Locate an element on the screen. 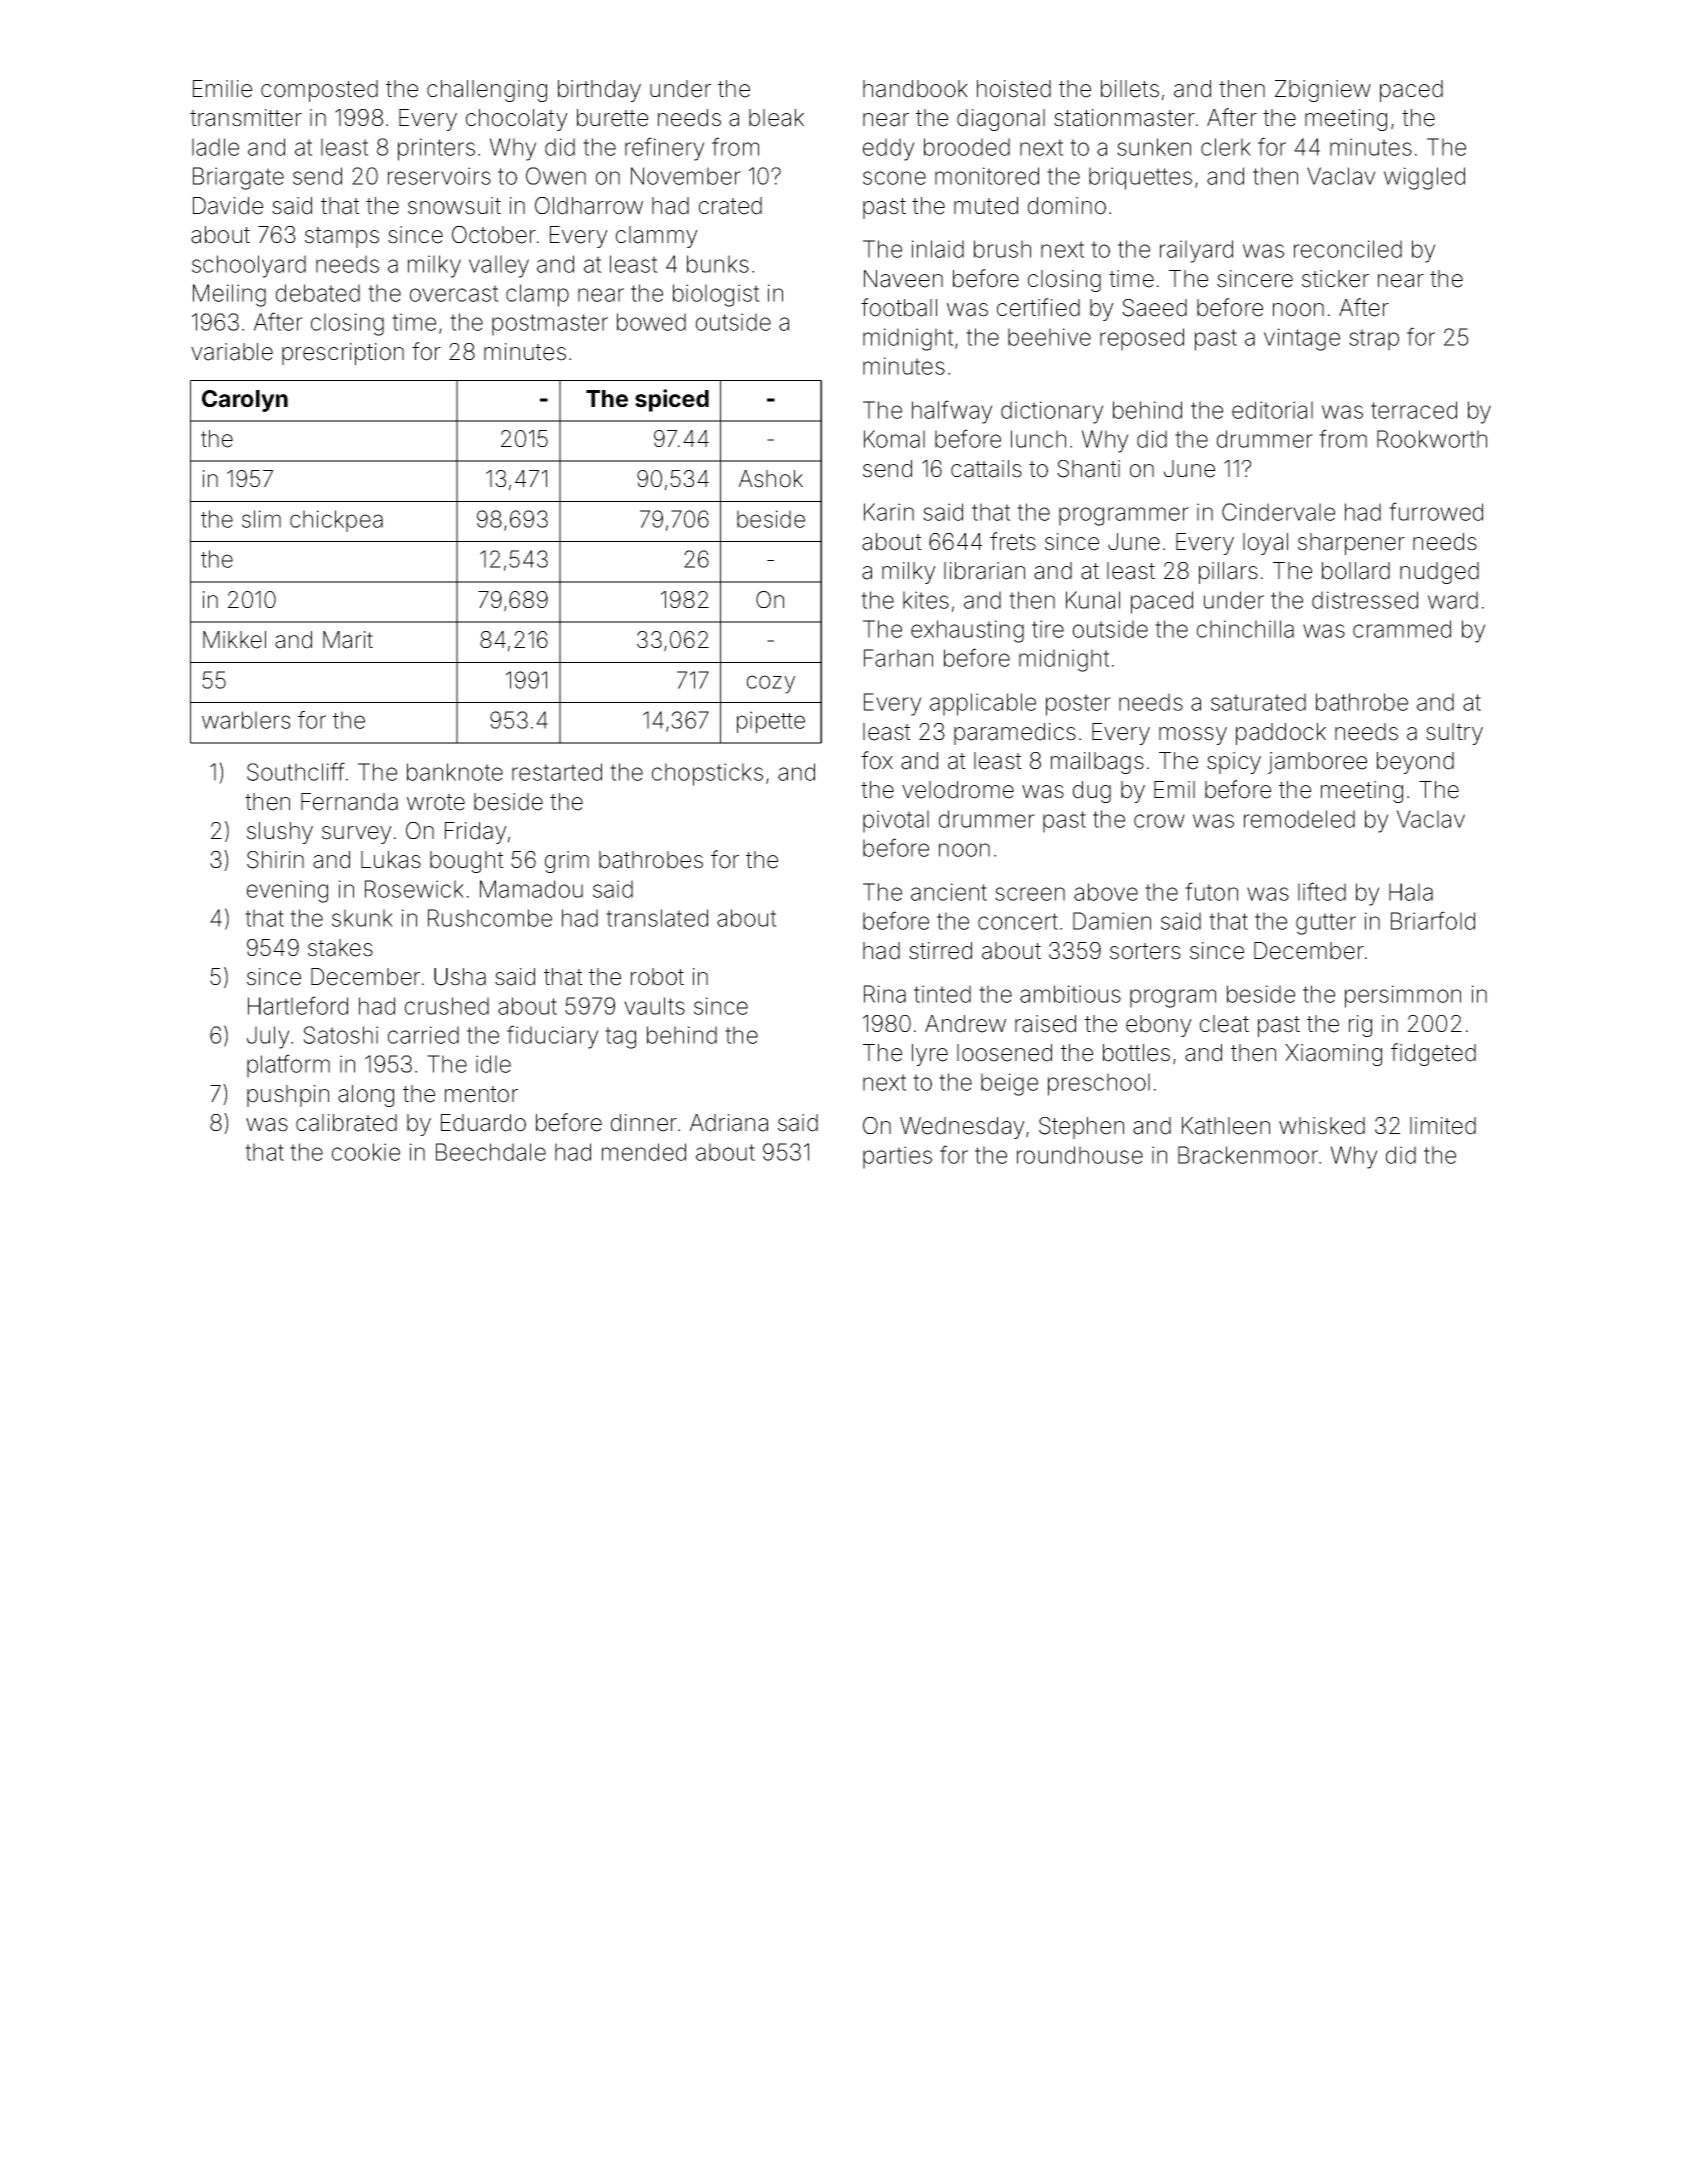 This screenshot has height=2178, width=1683. distressed is located at coordinates (1365, 600).
